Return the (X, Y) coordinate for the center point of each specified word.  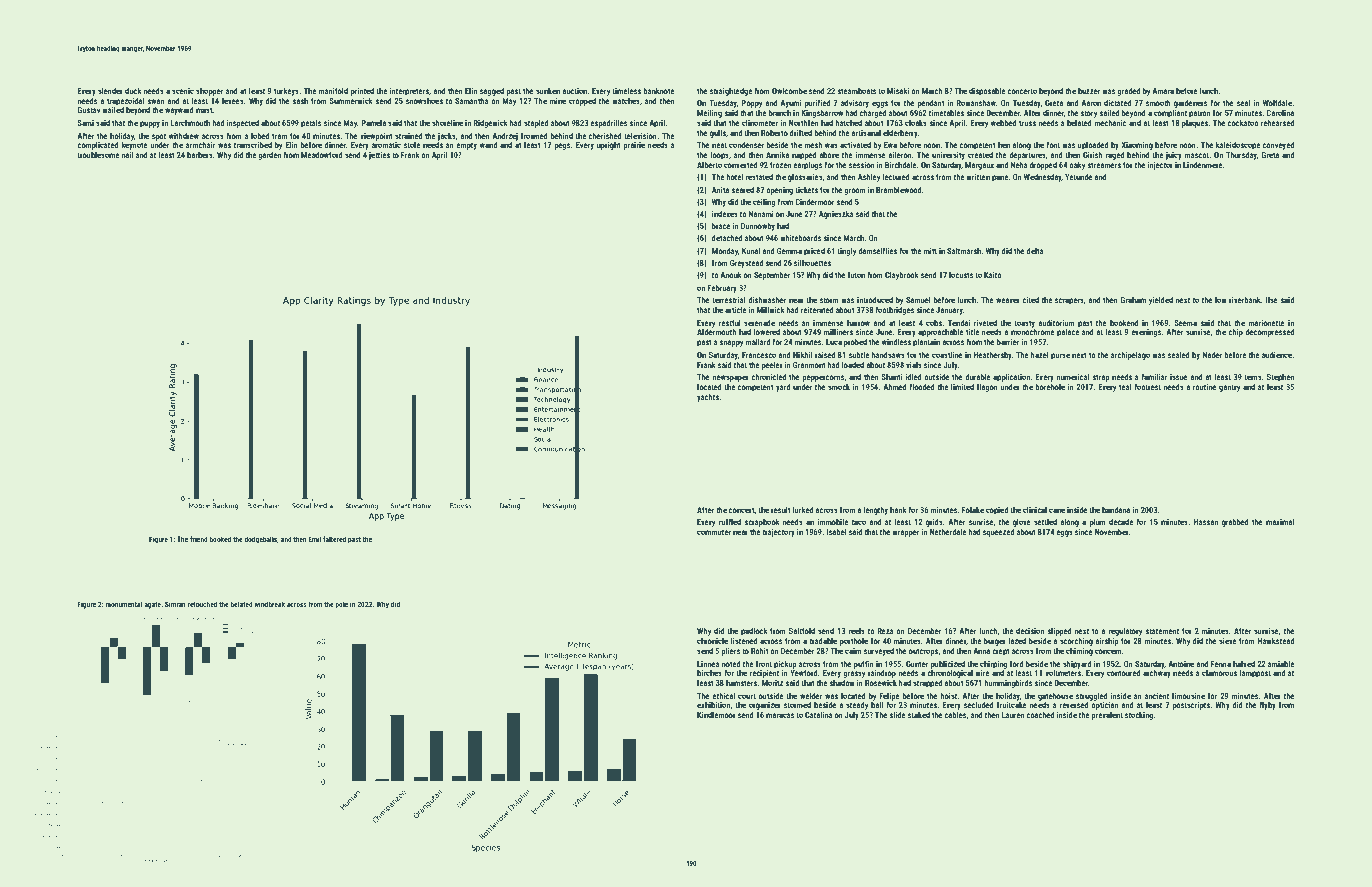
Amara (1163, 91)
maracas (780, 715)
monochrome (1033, 331)
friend (199, 539)
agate (152, 605)
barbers (200, 155)
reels (856, 631)
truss (1027, 123)
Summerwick (351, 100)
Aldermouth (716, 331)
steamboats (856, 91)
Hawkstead (1275, 640)
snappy (731, 343)
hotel (734, 176)
